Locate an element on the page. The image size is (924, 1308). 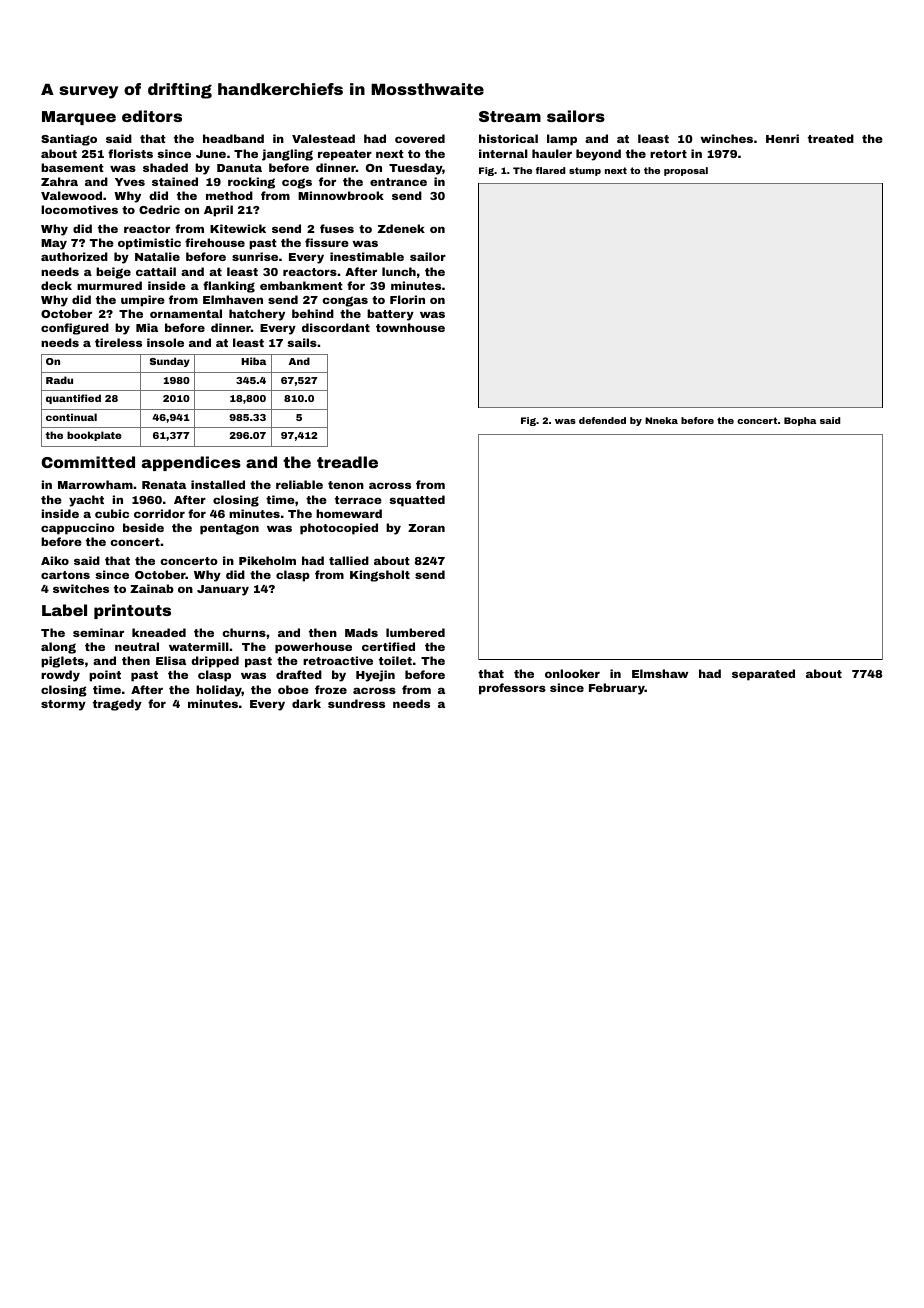
Zoran is located at coordinates (426, 528).
